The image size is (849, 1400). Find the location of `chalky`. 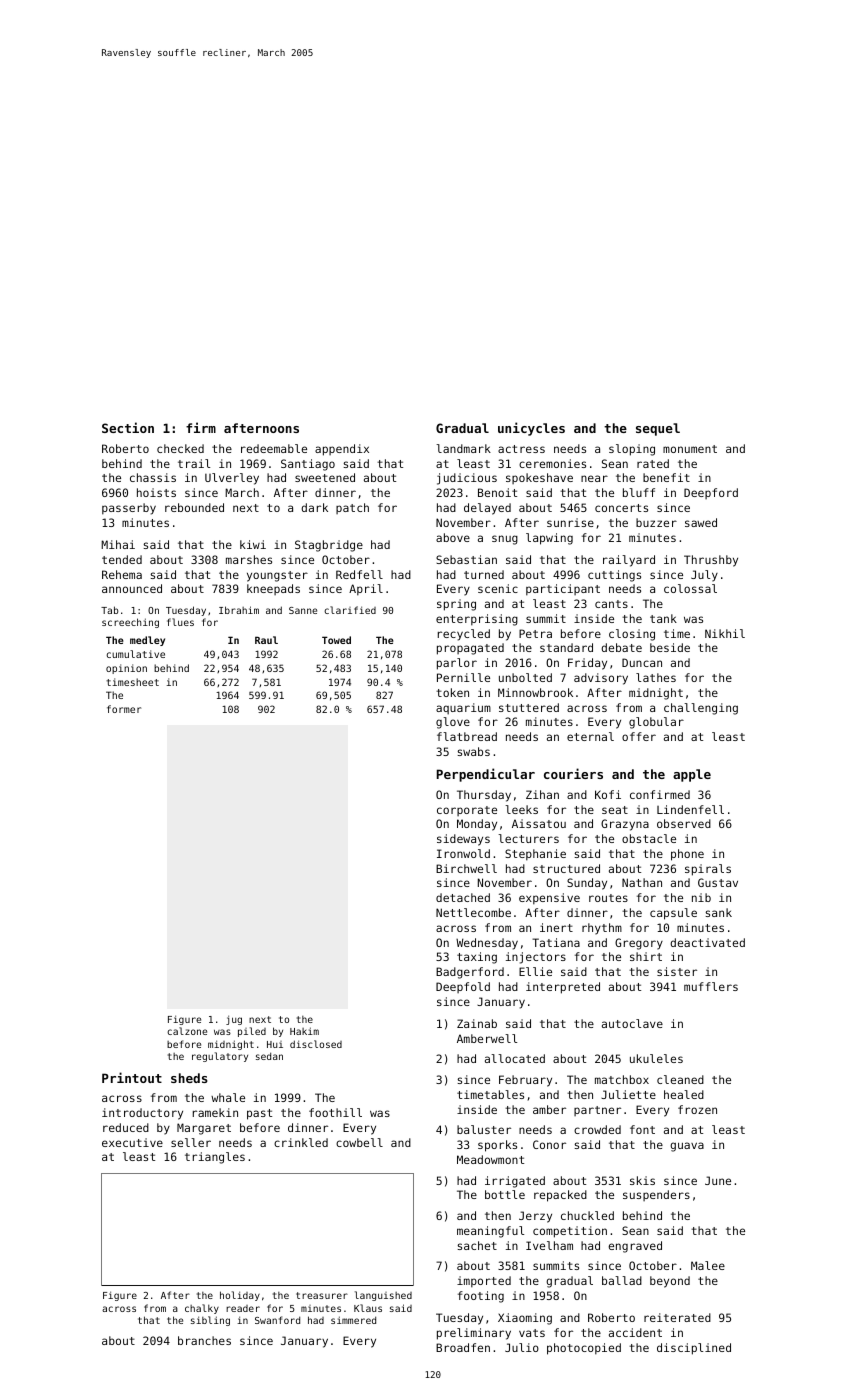

chalky is located at coordinates (202, 1309).
